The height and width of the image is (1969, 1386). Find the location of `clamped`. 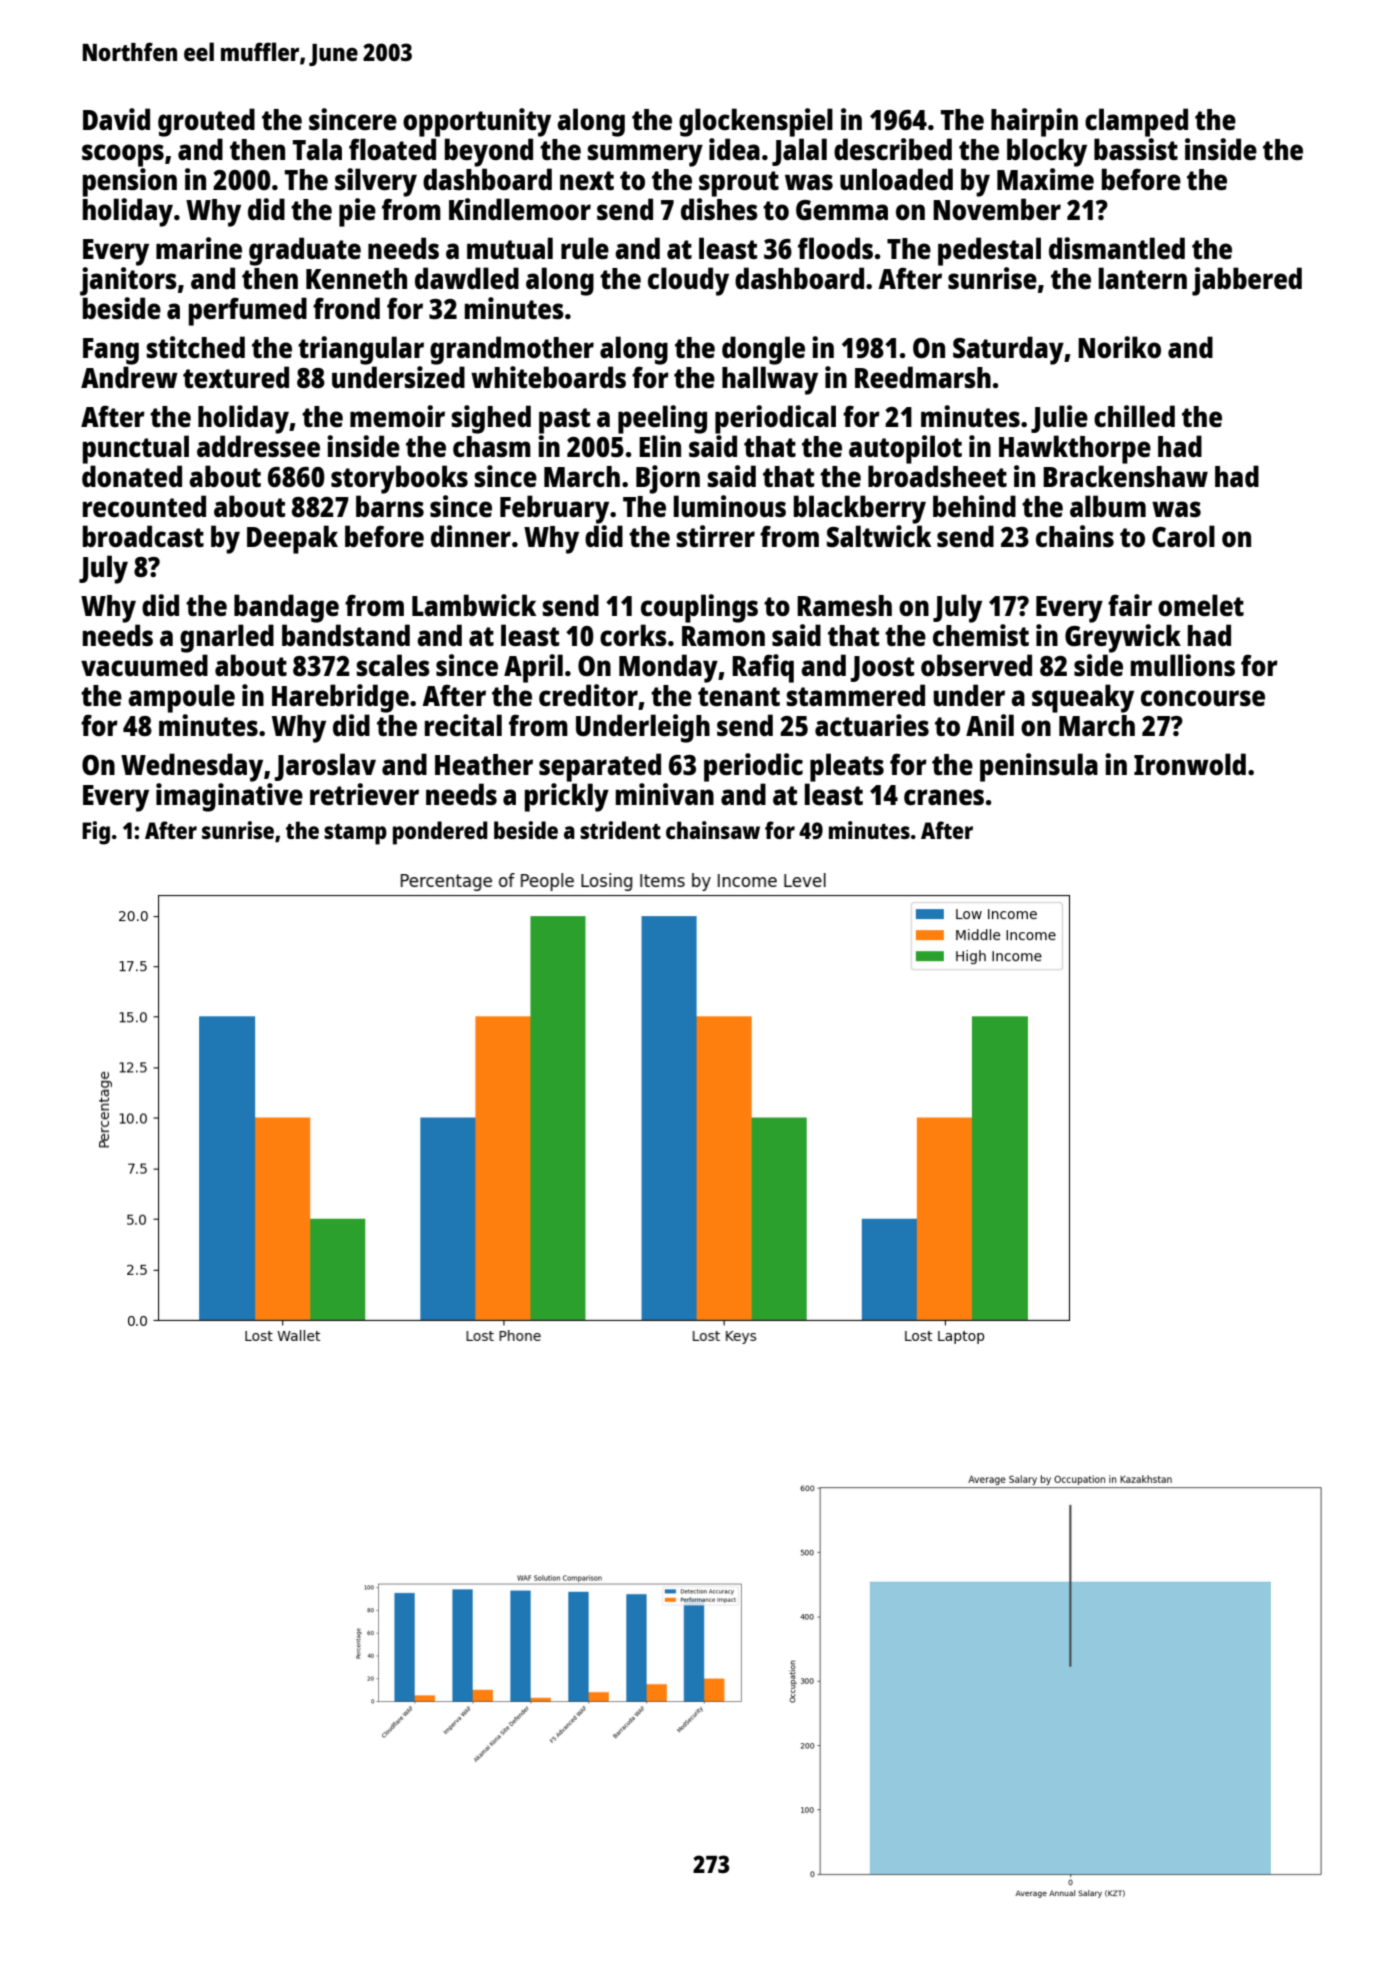

clamped is located at coordinates (1136, 122).
